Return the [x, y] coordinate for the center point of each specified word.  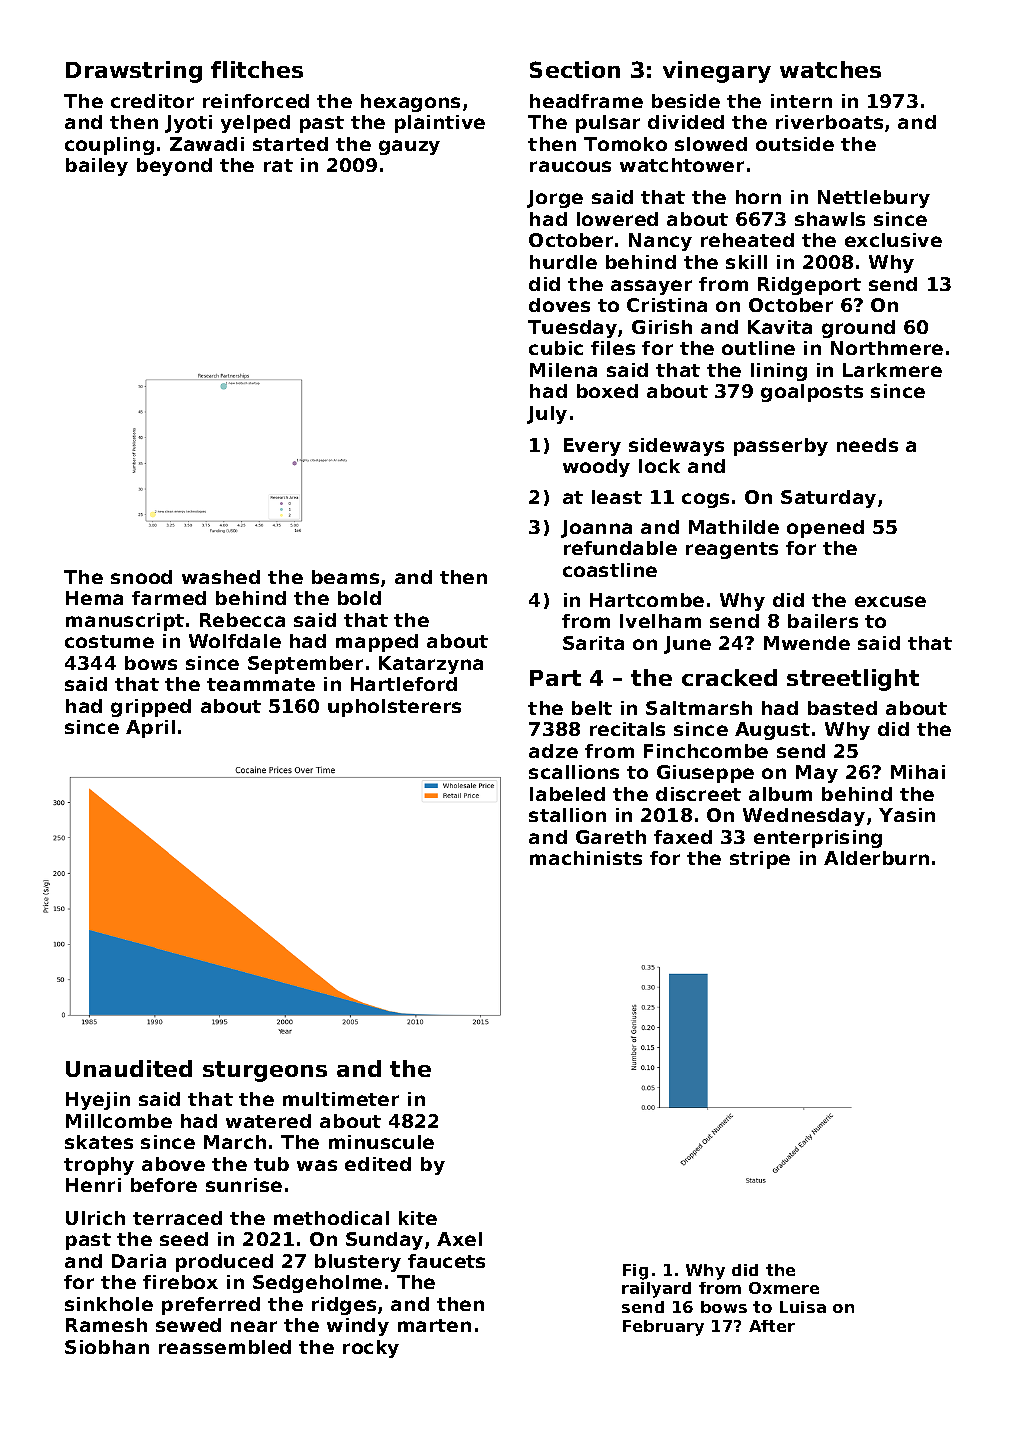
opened [825, 529]
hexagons [410, 103]
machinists [586, 858]
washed [221, 577]
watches [830, 69]
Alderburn [876, 858]
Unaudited [129, 1068]
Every [592, 447]
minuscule [381, 1142]
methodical [331, 1218]
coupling [109, 146]
